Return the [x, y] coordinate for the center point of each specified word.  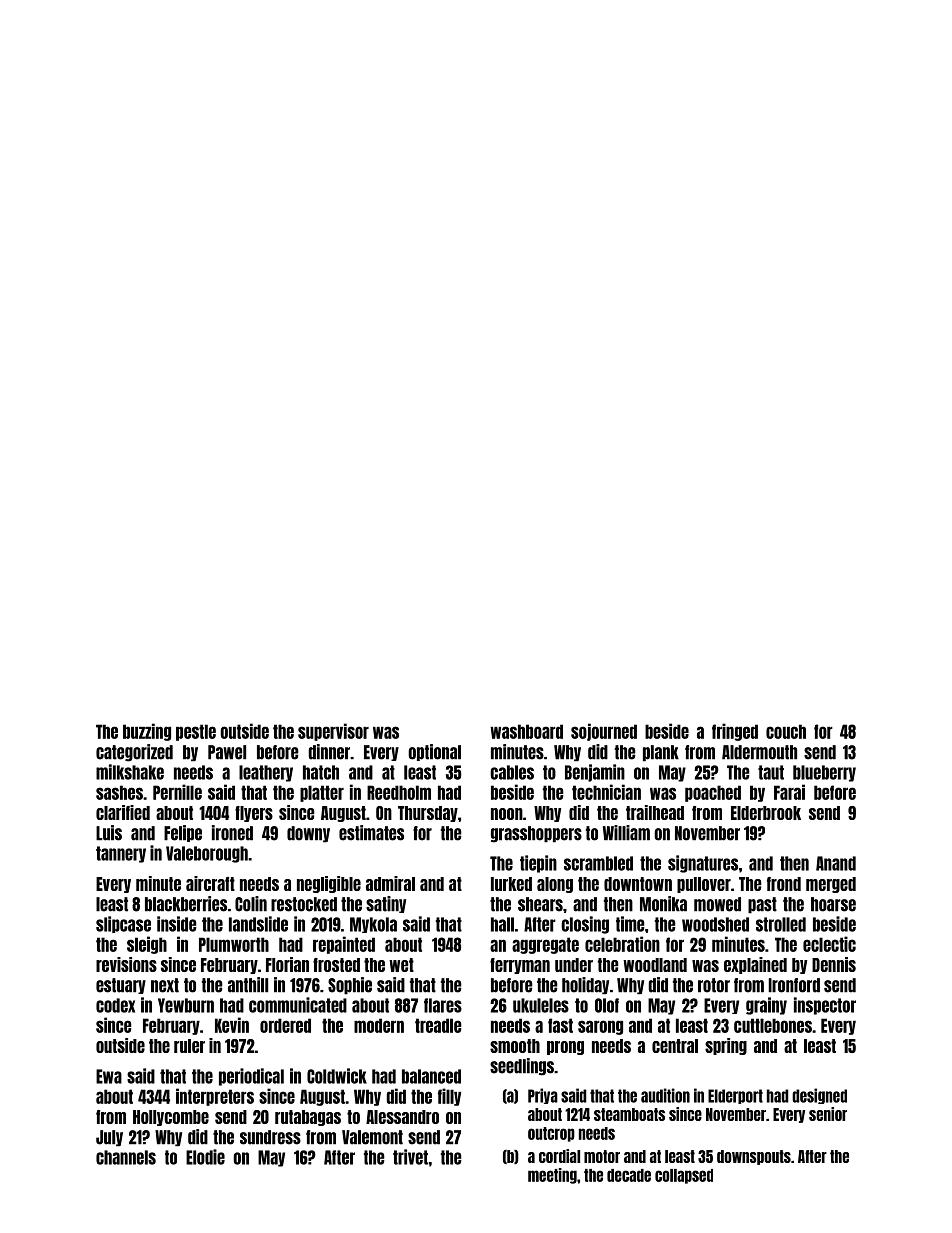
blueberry [824, 773]
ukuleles [541, 1005]
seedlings [522, 1067]
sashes [119, 792]
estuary [121, 986]
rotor [714, 985]
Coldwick [337, 1076]
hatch [321, 772]
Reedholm [399, 792]
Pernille [177, 792]
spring [726, 1046]
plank [661, 753]
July [109, 1138]
